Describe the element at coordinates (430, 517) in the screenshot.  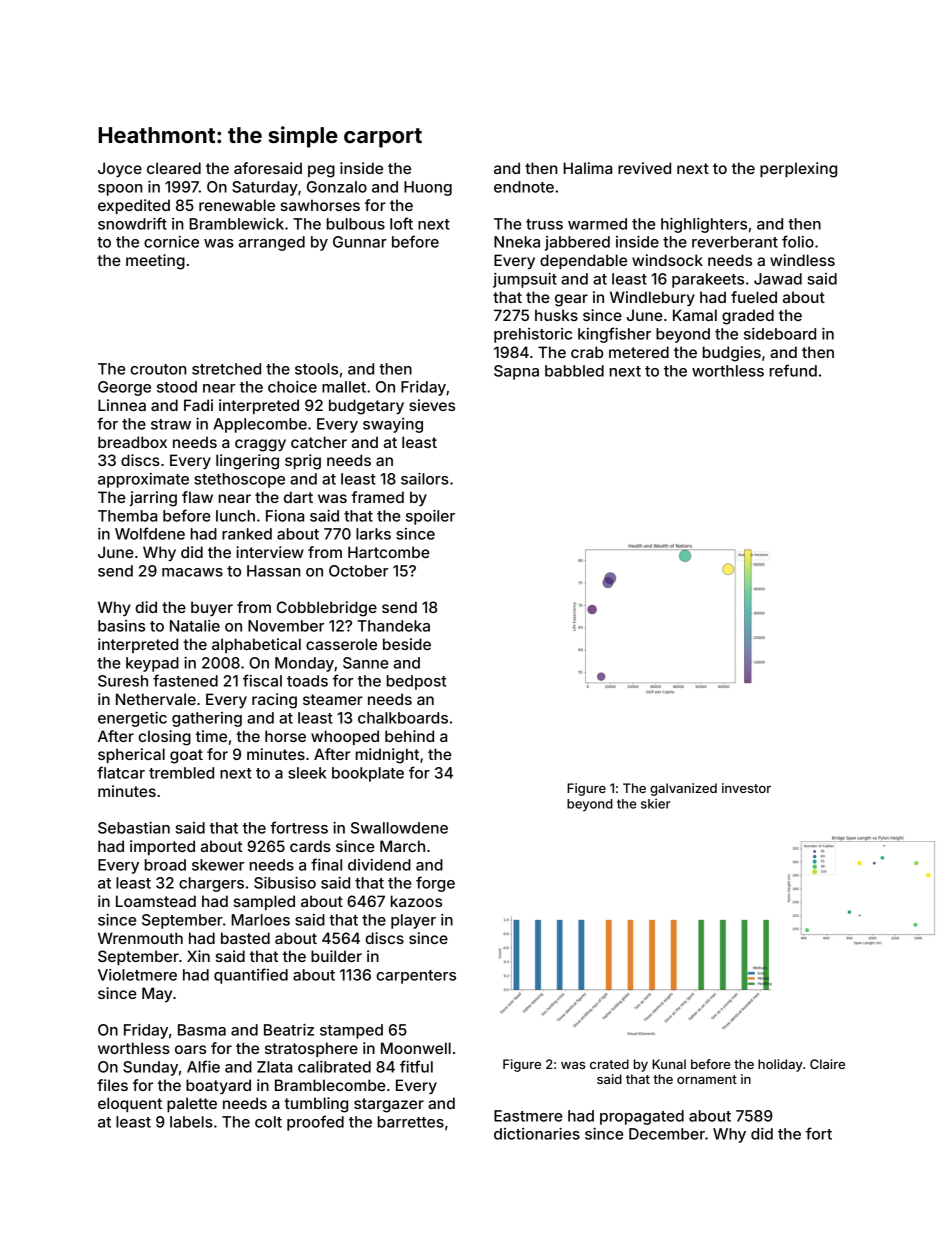
I see `spoiler` at that location.
